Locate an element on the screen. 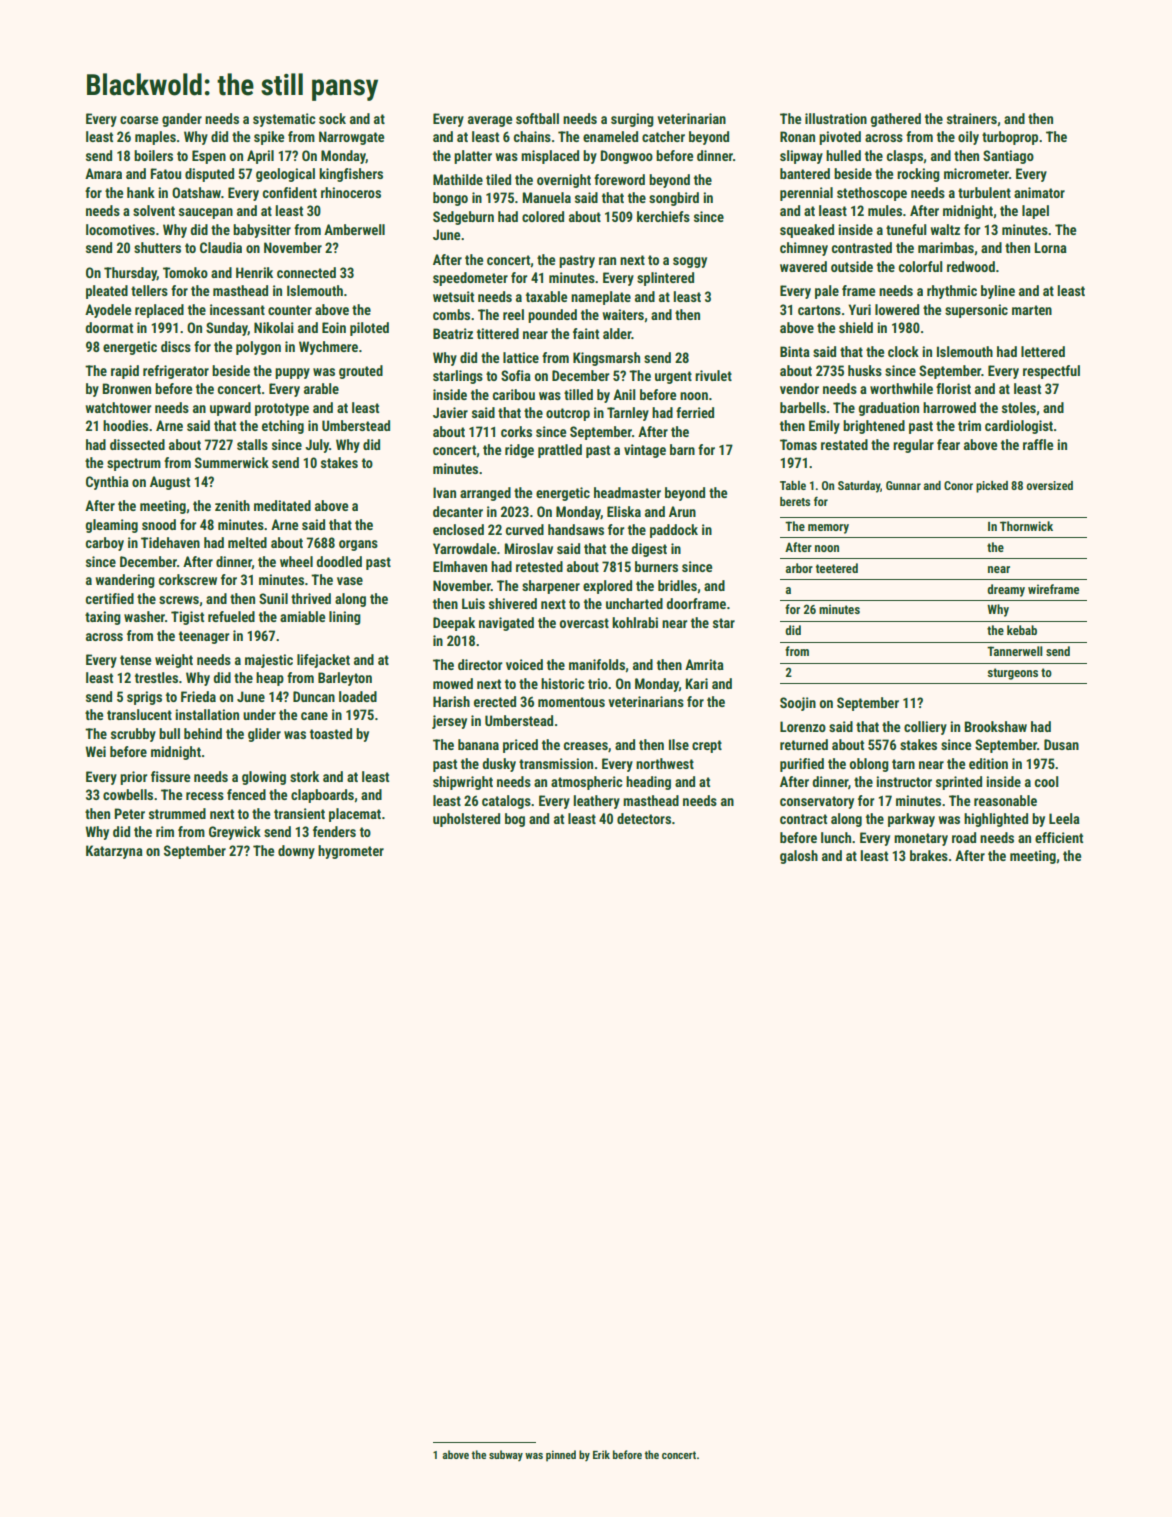  average is located at coordinates (490, 121).
